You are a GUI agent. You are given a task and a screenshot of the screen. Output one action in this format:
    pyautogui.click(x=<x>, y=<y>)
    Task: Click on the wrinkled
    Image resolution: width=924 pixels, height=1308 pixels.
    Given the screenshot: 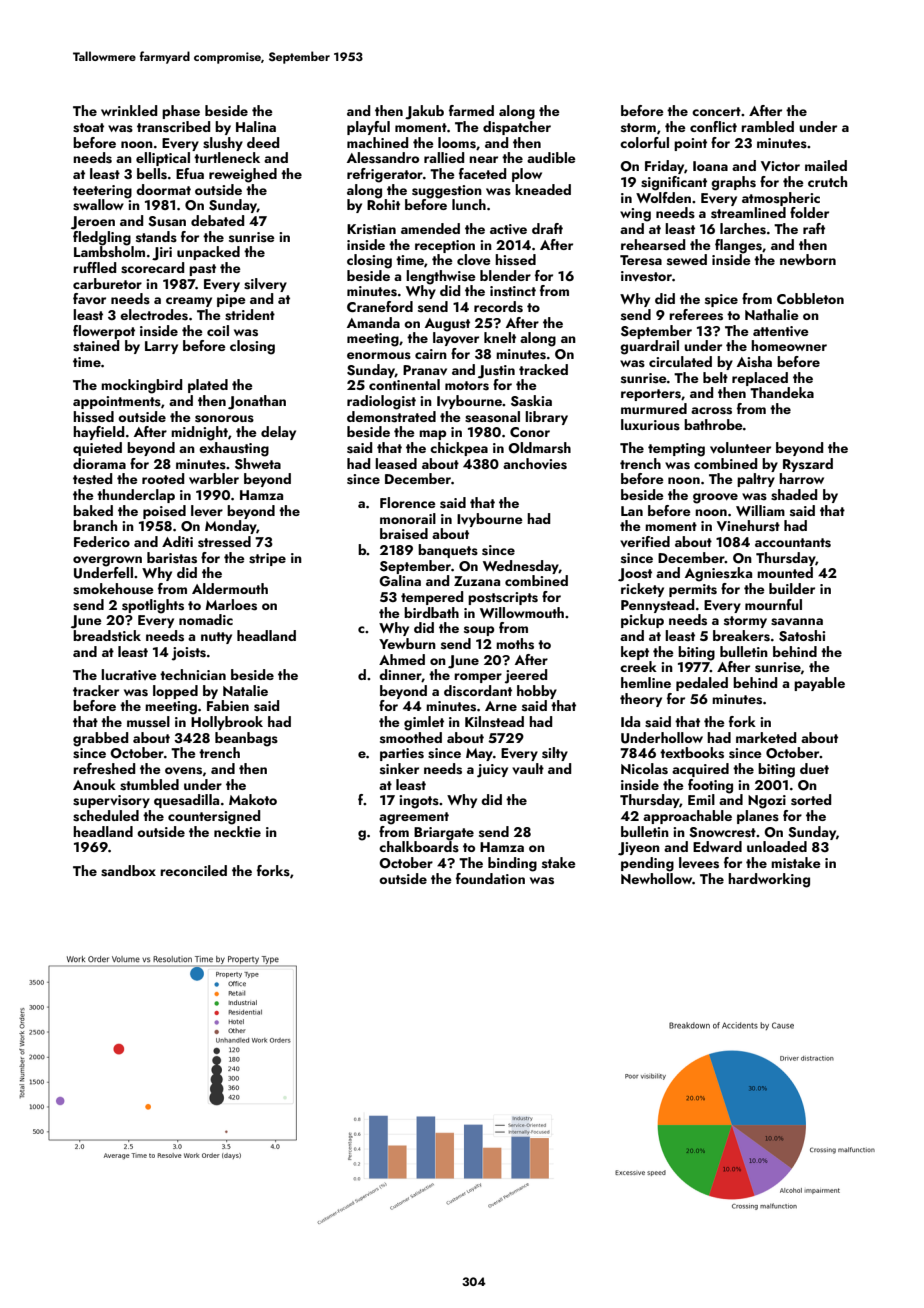 What is the action you would take?
    pyautogui.click(x=129, y=110)
